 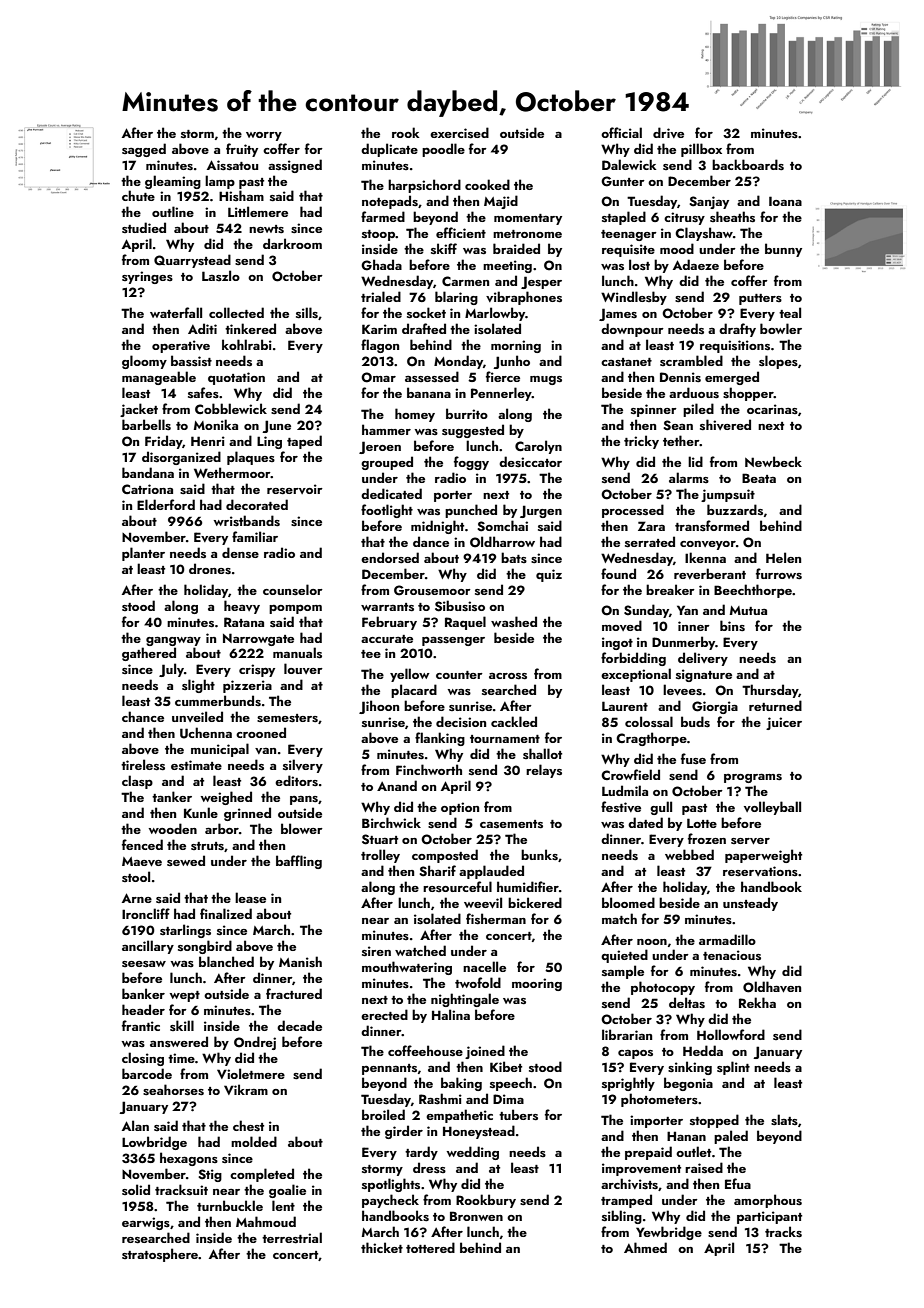 I want to click on worry, so click(x=264, y=136).
